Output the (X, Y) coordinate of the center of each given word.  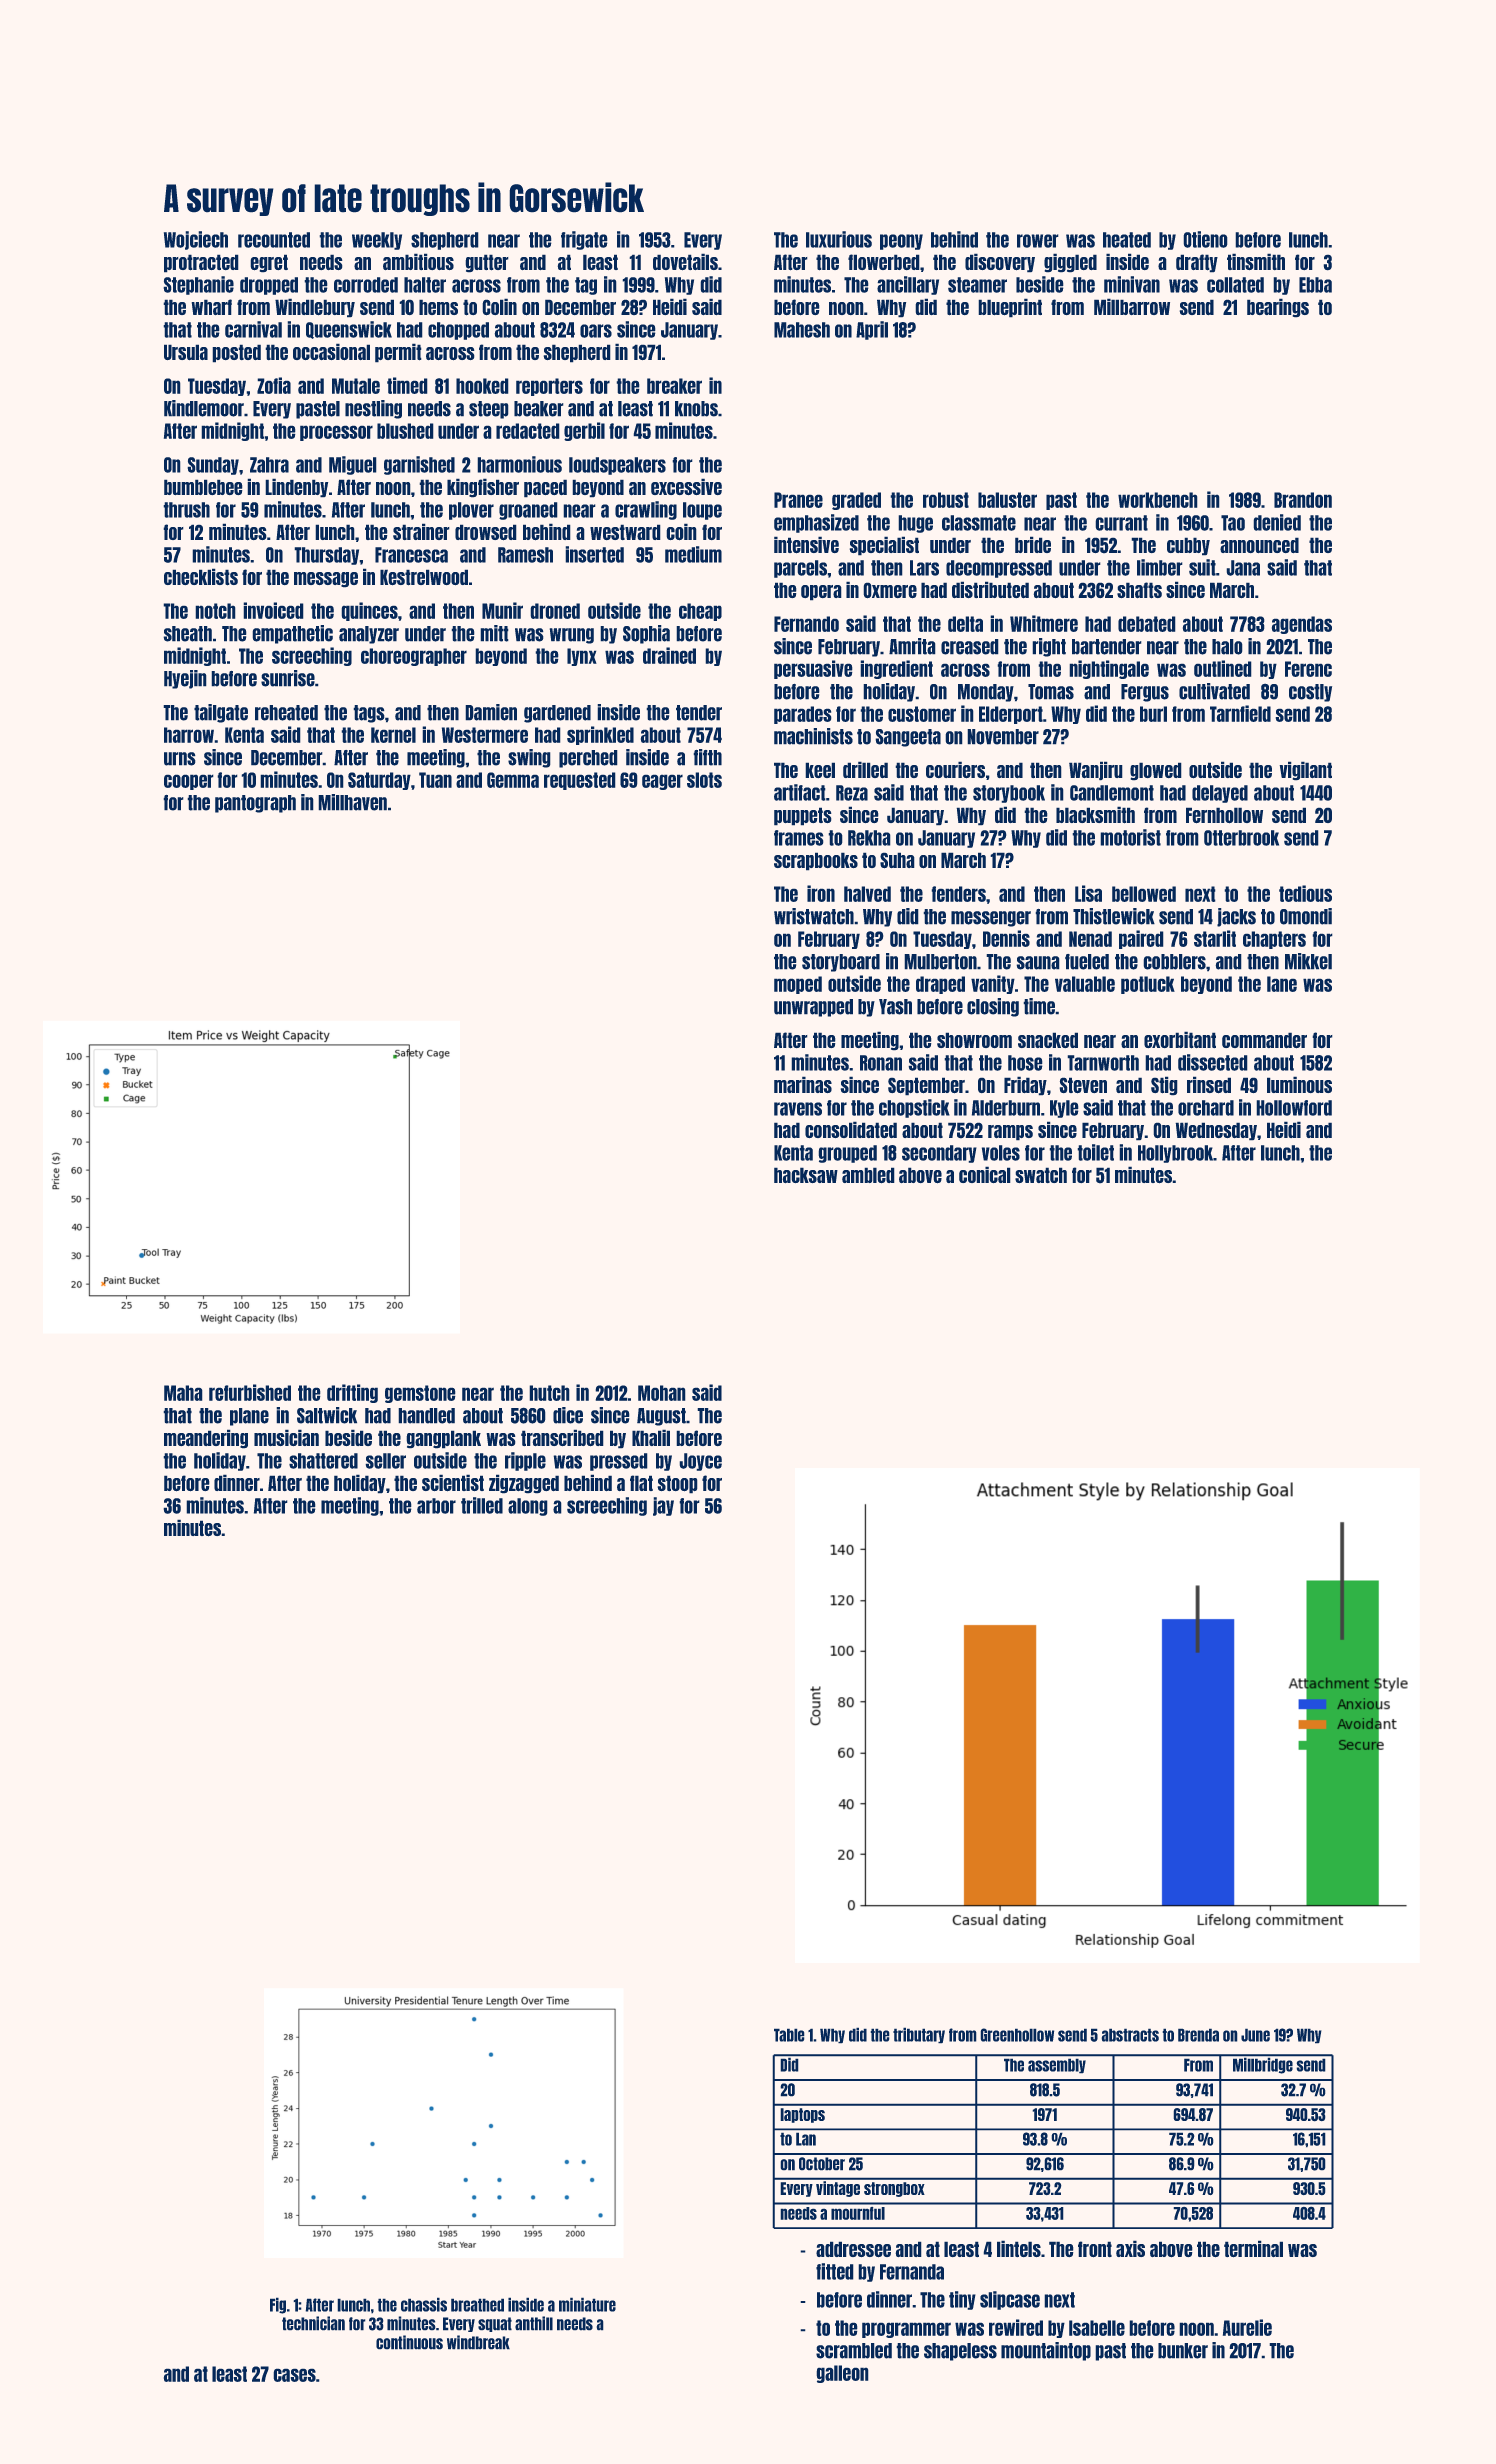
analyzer (369, 635)
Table (789, 2035)
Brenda (1198, 2035)
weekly (377, 241)
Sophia (646, 634)
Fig (278, 2306)
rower (1037, 241)
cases (295, 2375)
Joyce (701, 1462)
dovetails (685, 262)
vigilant (1306, 771)
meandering (206, 1439)
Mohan (661, 1393)
